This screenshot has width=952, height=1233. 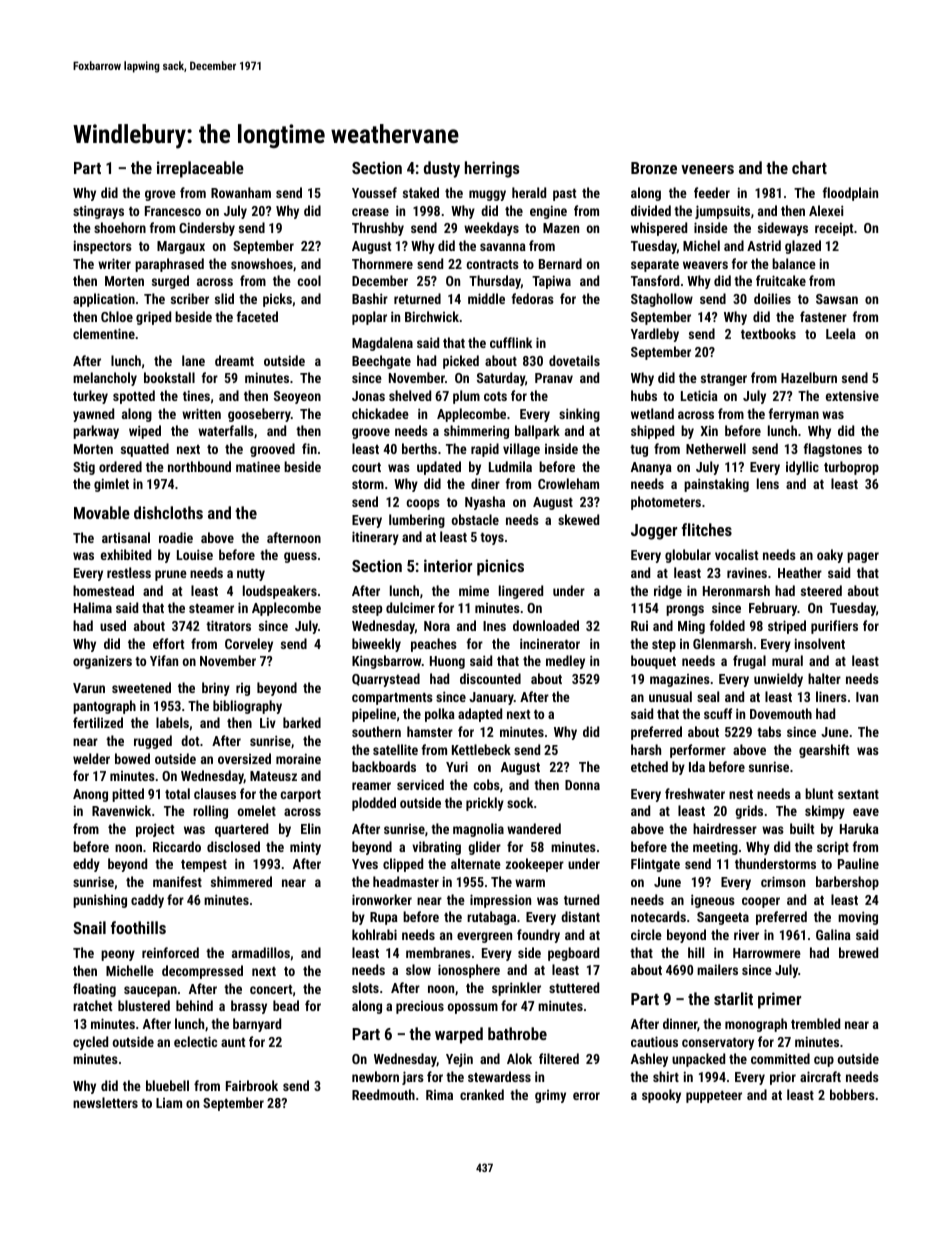 I want to click on irreplaceable, so click(x=200, y=169).
